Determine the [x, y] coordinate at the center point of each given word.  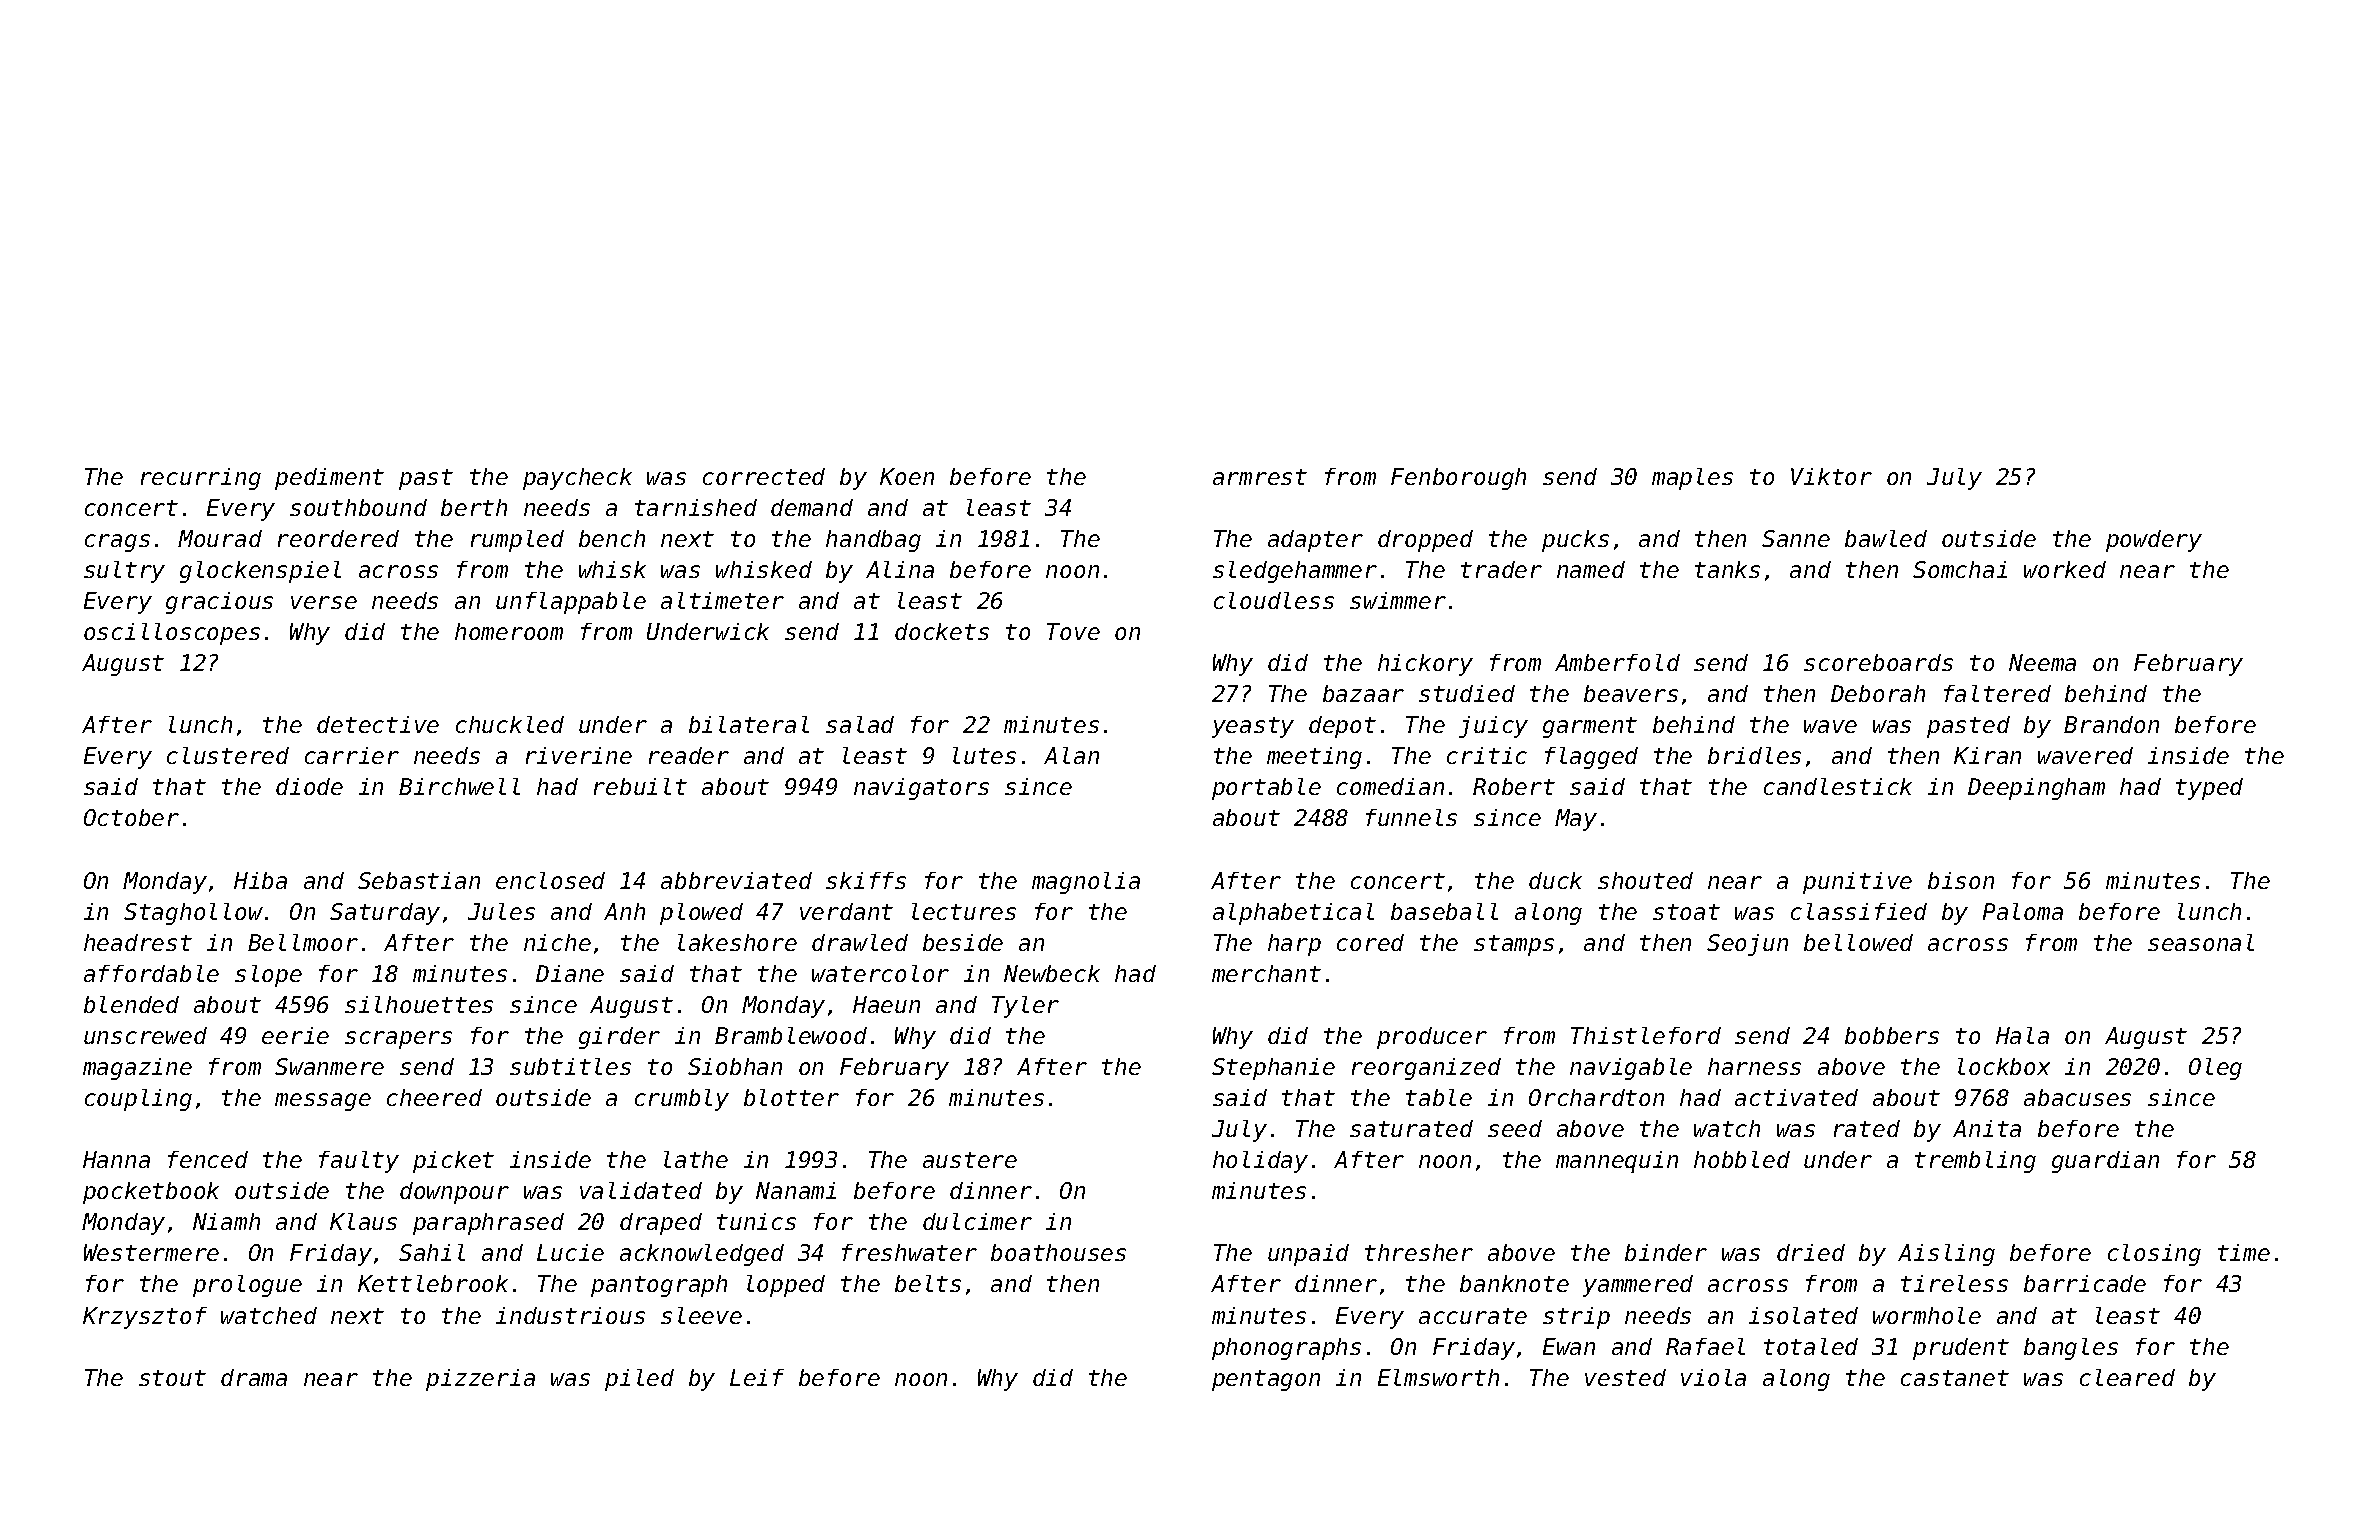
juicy [1493, 727]
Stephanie [1273, 1069]
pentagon [1266, 1380]
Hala [2022, 1035]
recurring [201, 479]
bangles [2071, 1349]
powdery [2154, 541]
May [1576, 820]
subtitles [570, 1066]
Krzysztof [145, 1318]
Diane [570, 973]
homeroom [509, 631]
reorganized [1426, 1069]
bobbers [1892, 1035]
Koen [907, 476]
